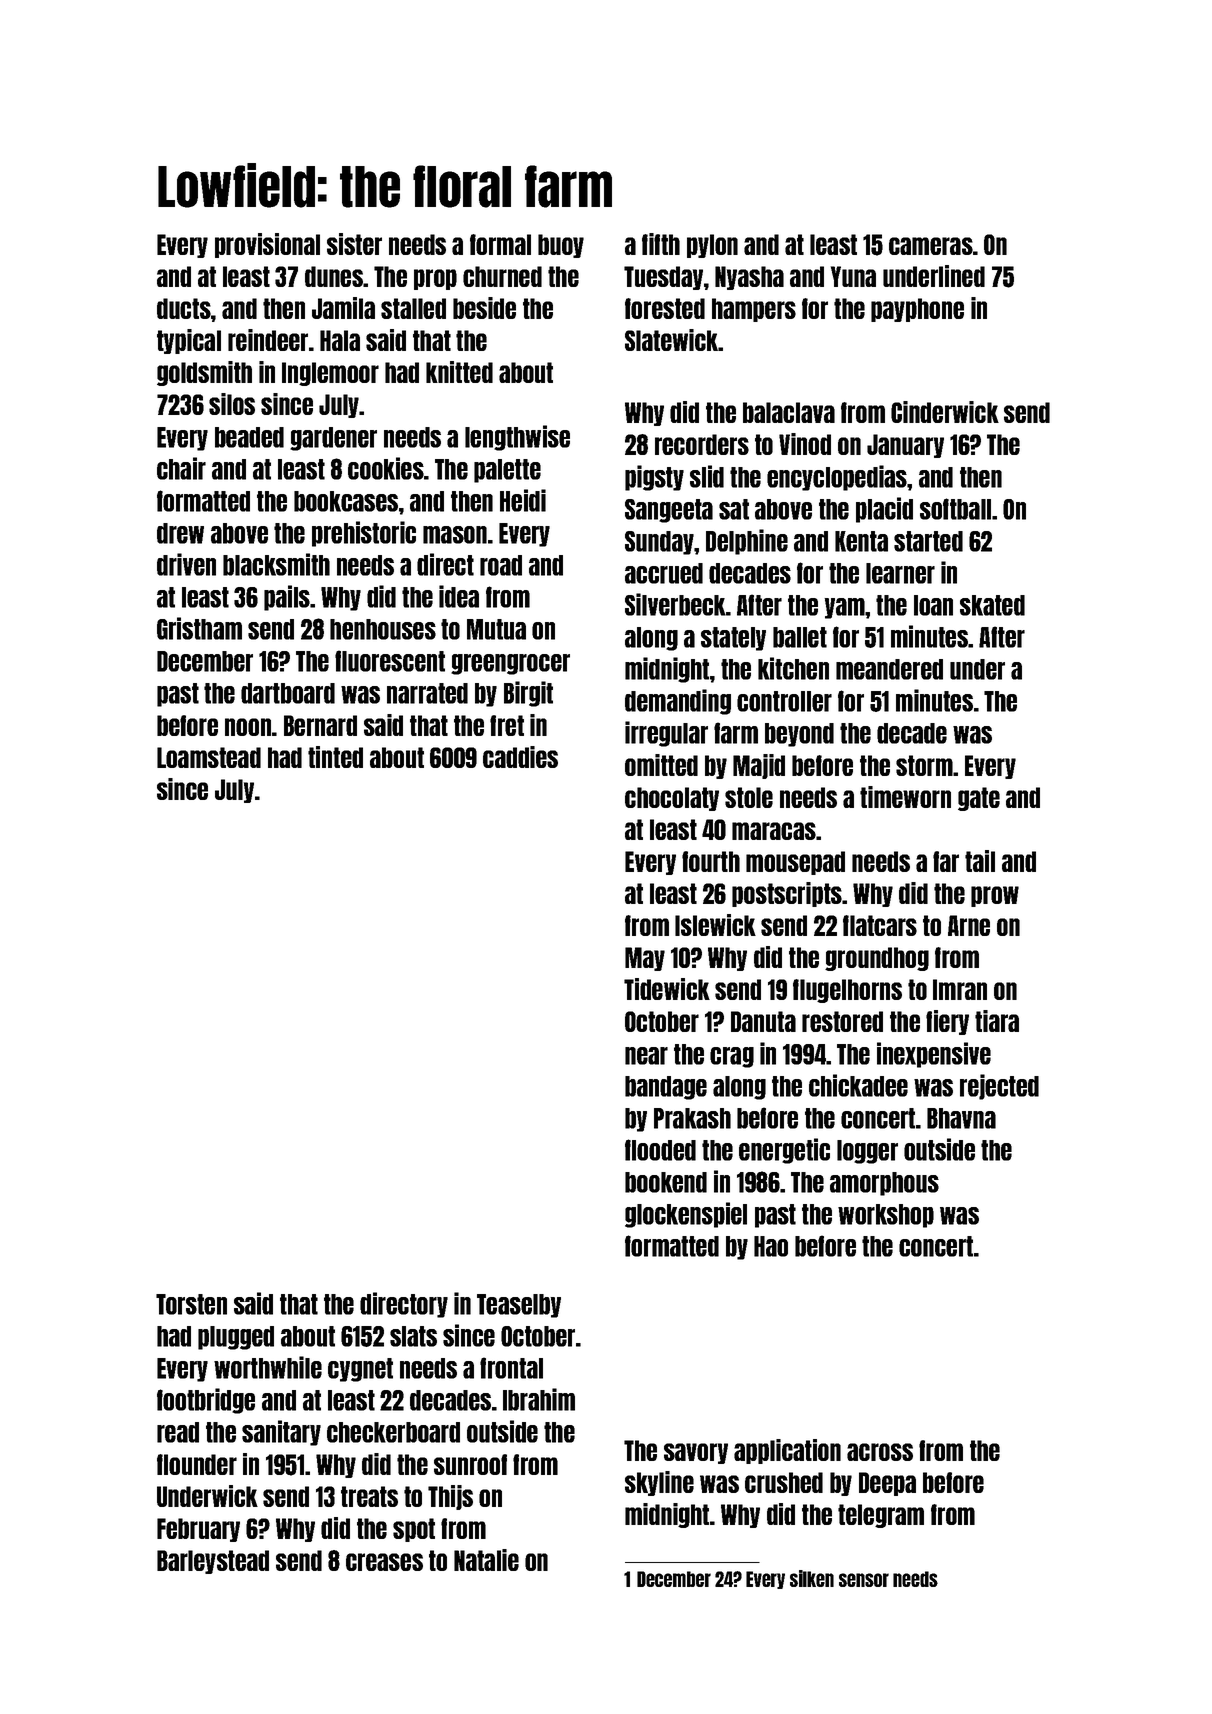 The image size is (1212, 1714). What do you see at coordinates (686, 1215) in the image?
I see `glockenspiel` at bounding box center [686, 1215].
